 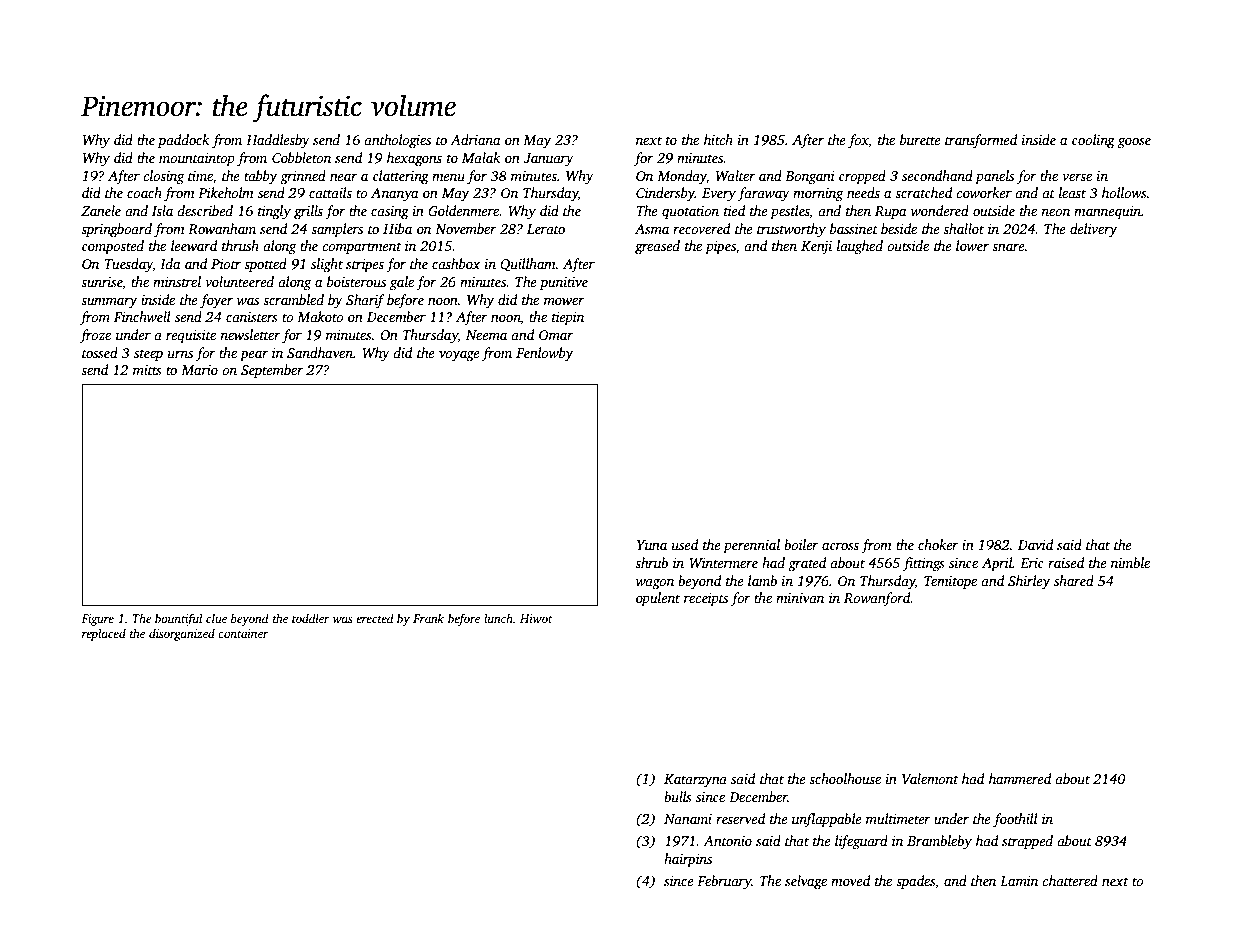 I want to click on burette, so click(x=920, y=139).
